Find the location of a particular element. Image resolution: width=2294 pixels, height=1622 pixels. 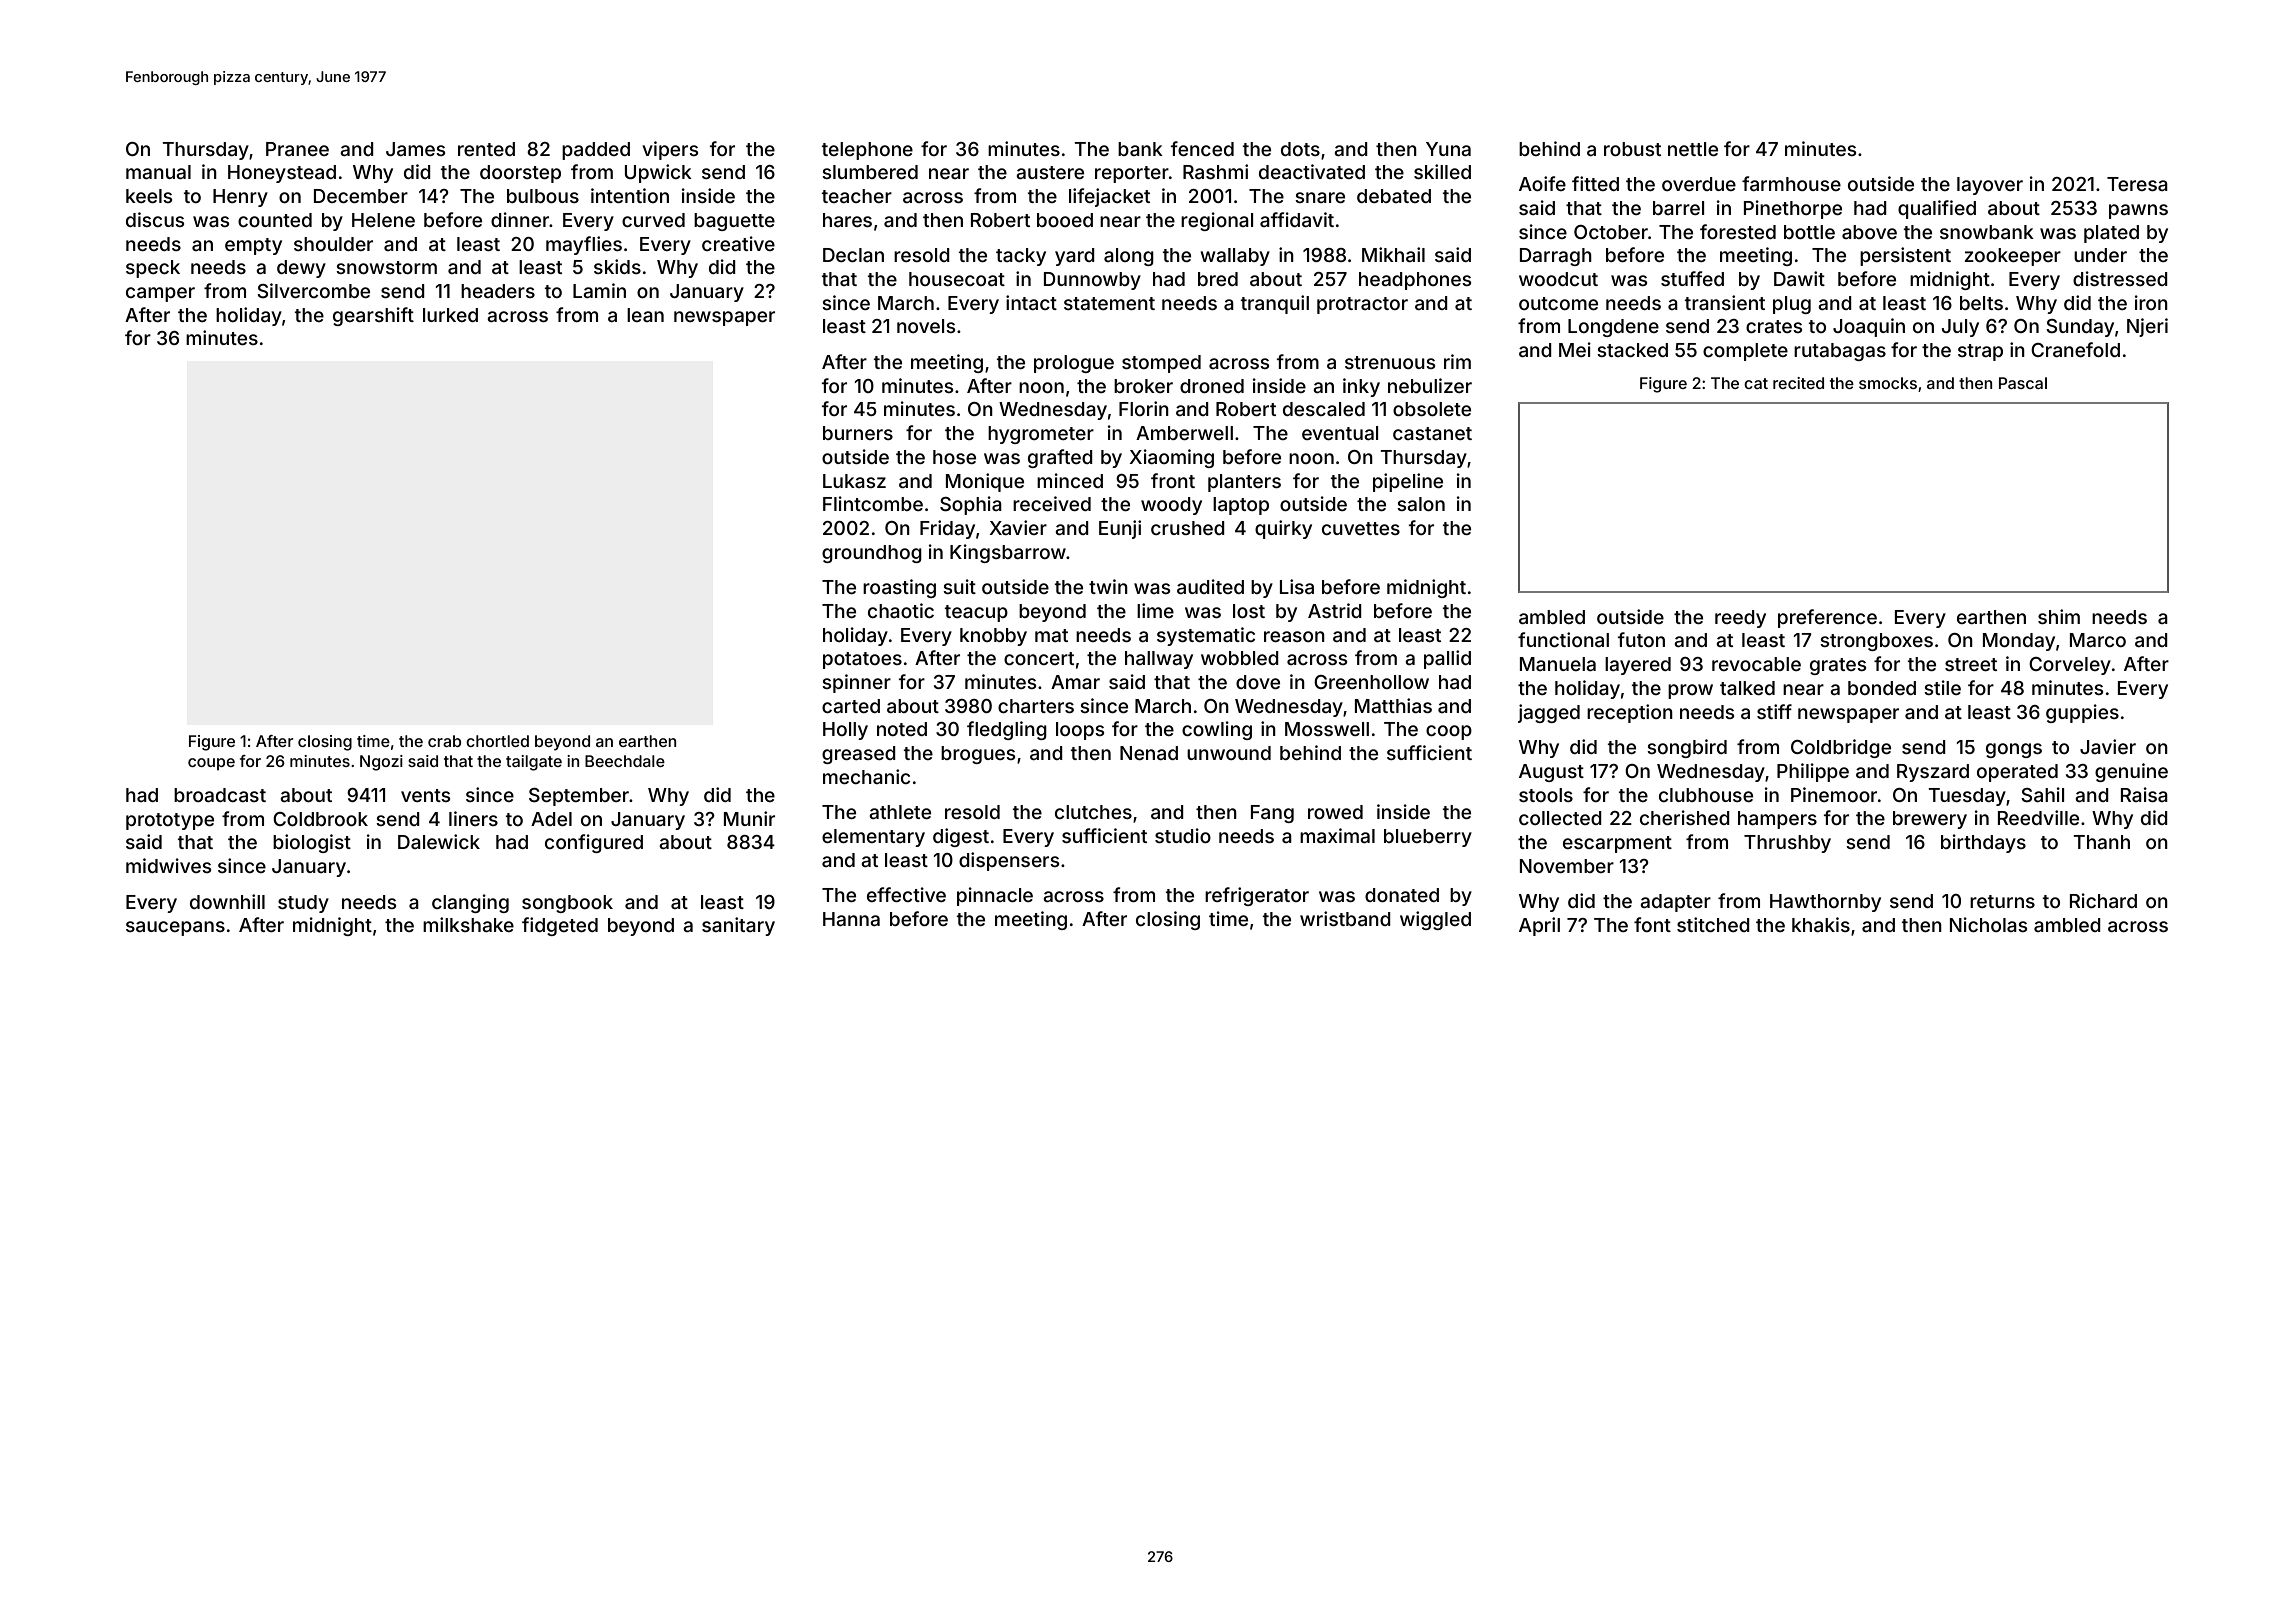

distressed is located at coordinates (2120, 278).
